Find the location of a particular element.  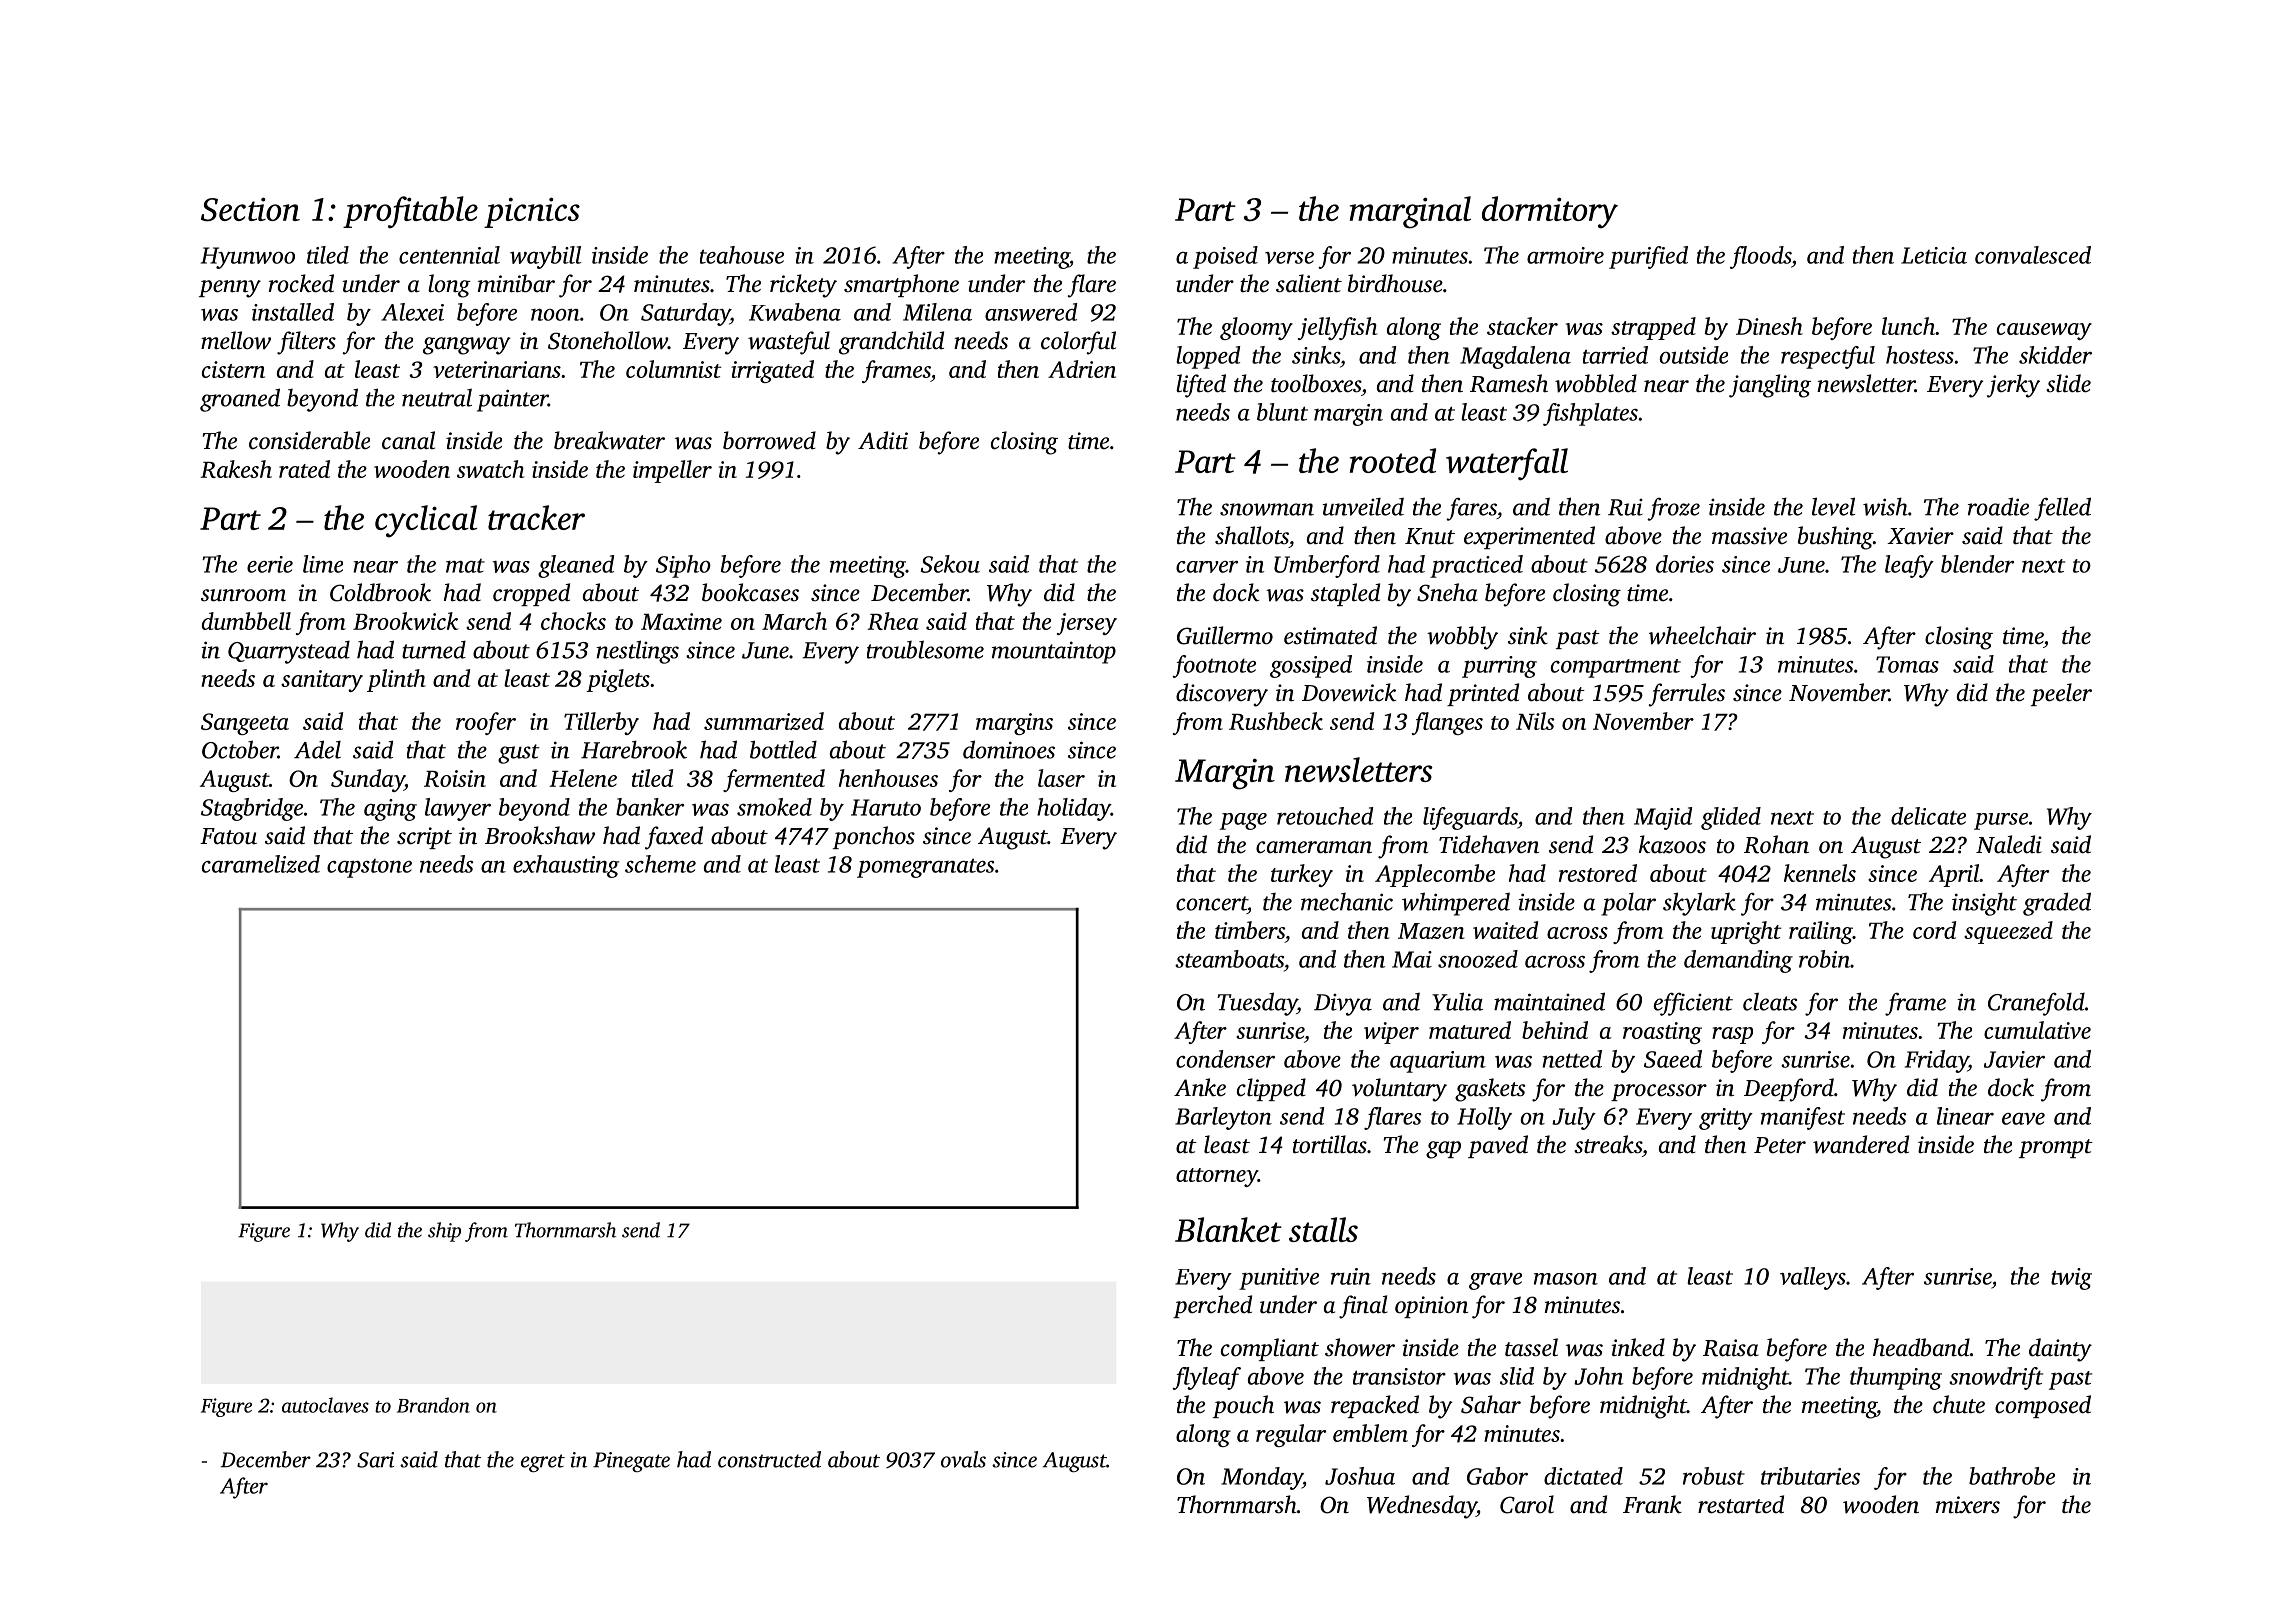

wandered is located at coordinates (1861, 1144).
